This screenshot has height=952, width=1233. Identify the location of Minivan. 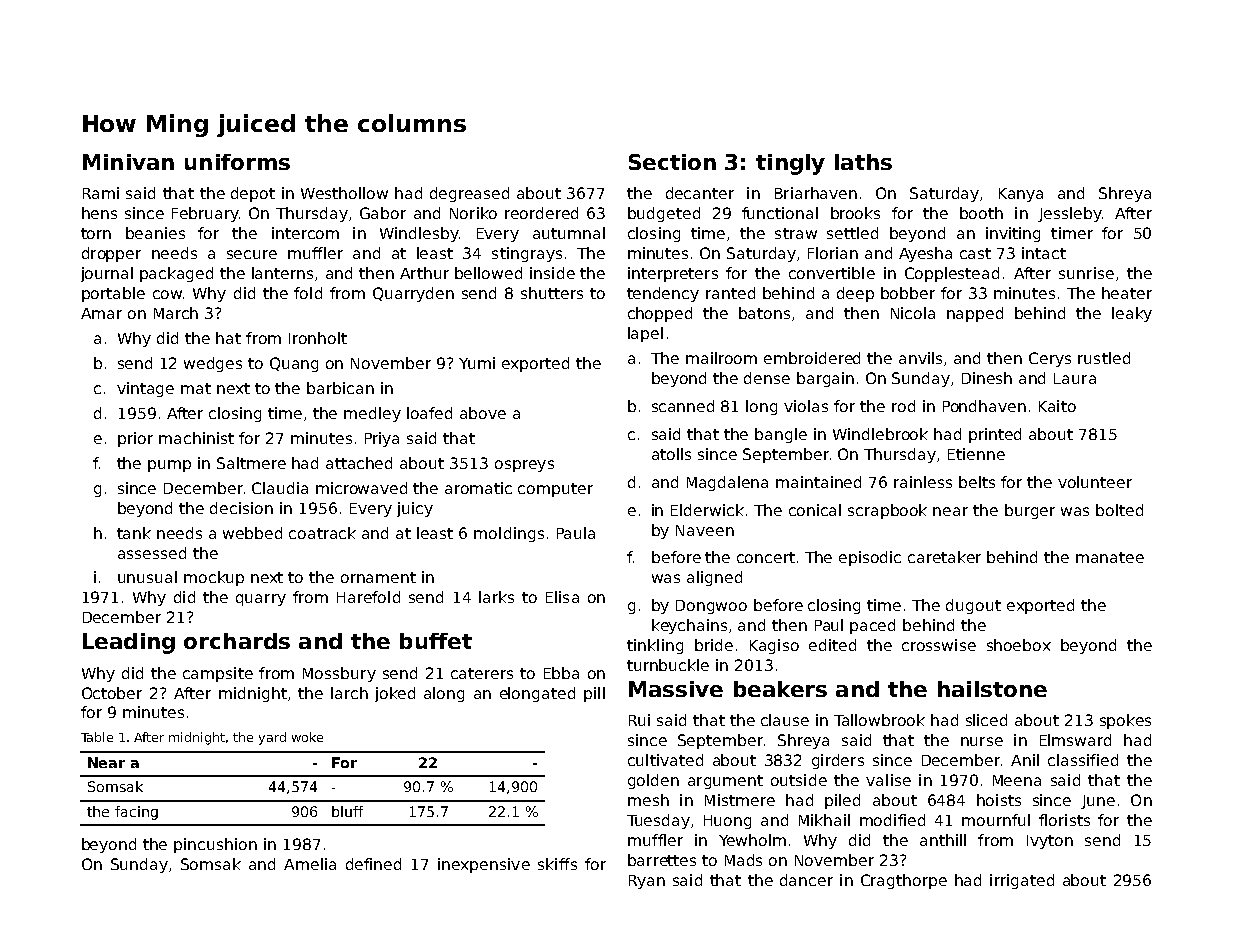
(128, 162).
